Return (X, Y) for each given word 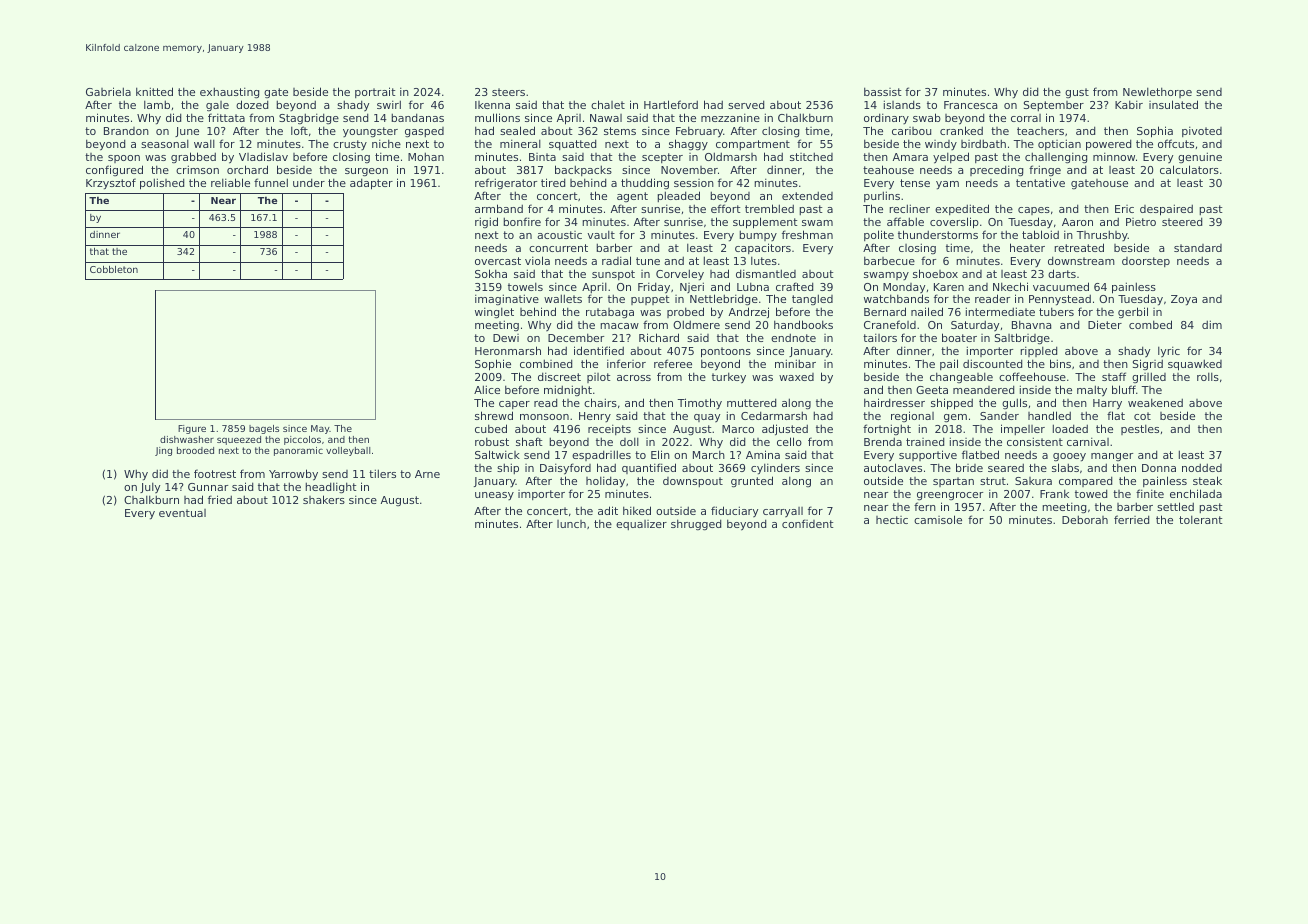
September (1054, 106)
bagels (264, 429)
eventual (182, 513)
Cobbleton (114, 269)
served (746, 104)
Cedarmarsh (774, 415)
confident (807, 523)
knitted (154, 91)
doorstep (1146, 262)
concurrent (558, 248)
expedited (962, 209)
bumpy (758, 235)
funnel (271, 182)
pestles (1140, 429)
